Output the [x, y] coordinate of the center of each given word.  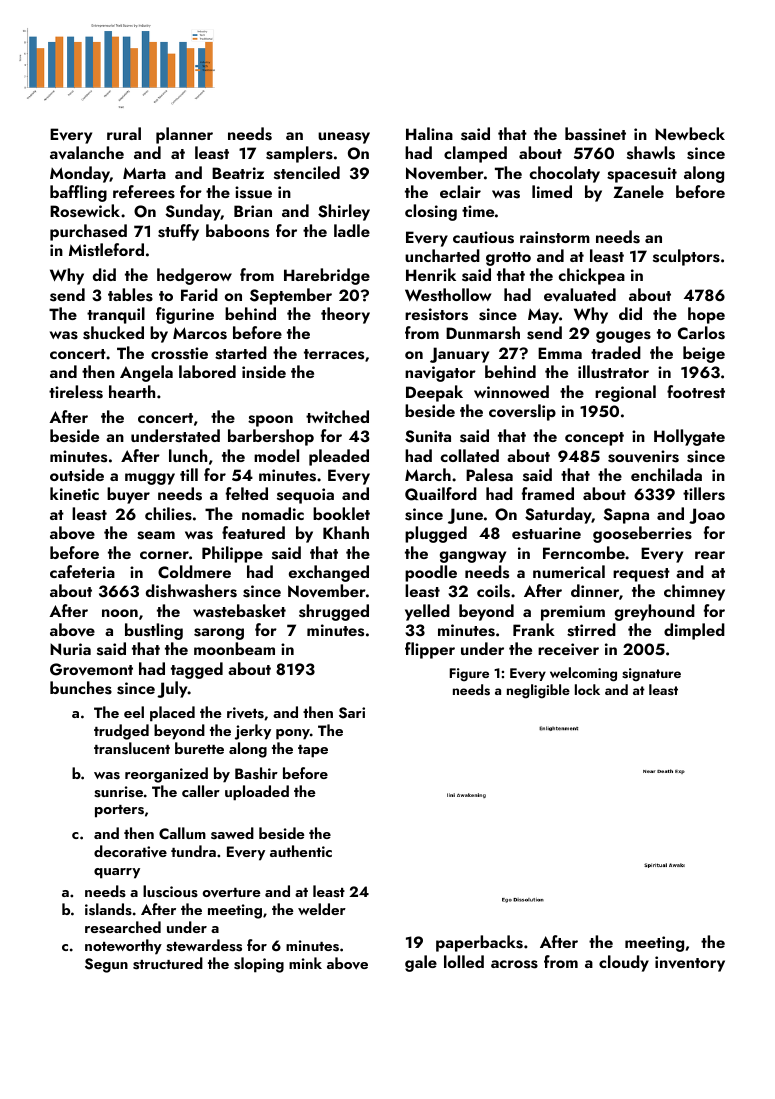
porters [119, 811]
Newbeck [690, 133]
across [514, 964]
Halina [429, 133]
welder [322, 909]
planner [184, 135]
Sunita [428, 436]
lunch [188, 455]
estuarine [546, 533]
